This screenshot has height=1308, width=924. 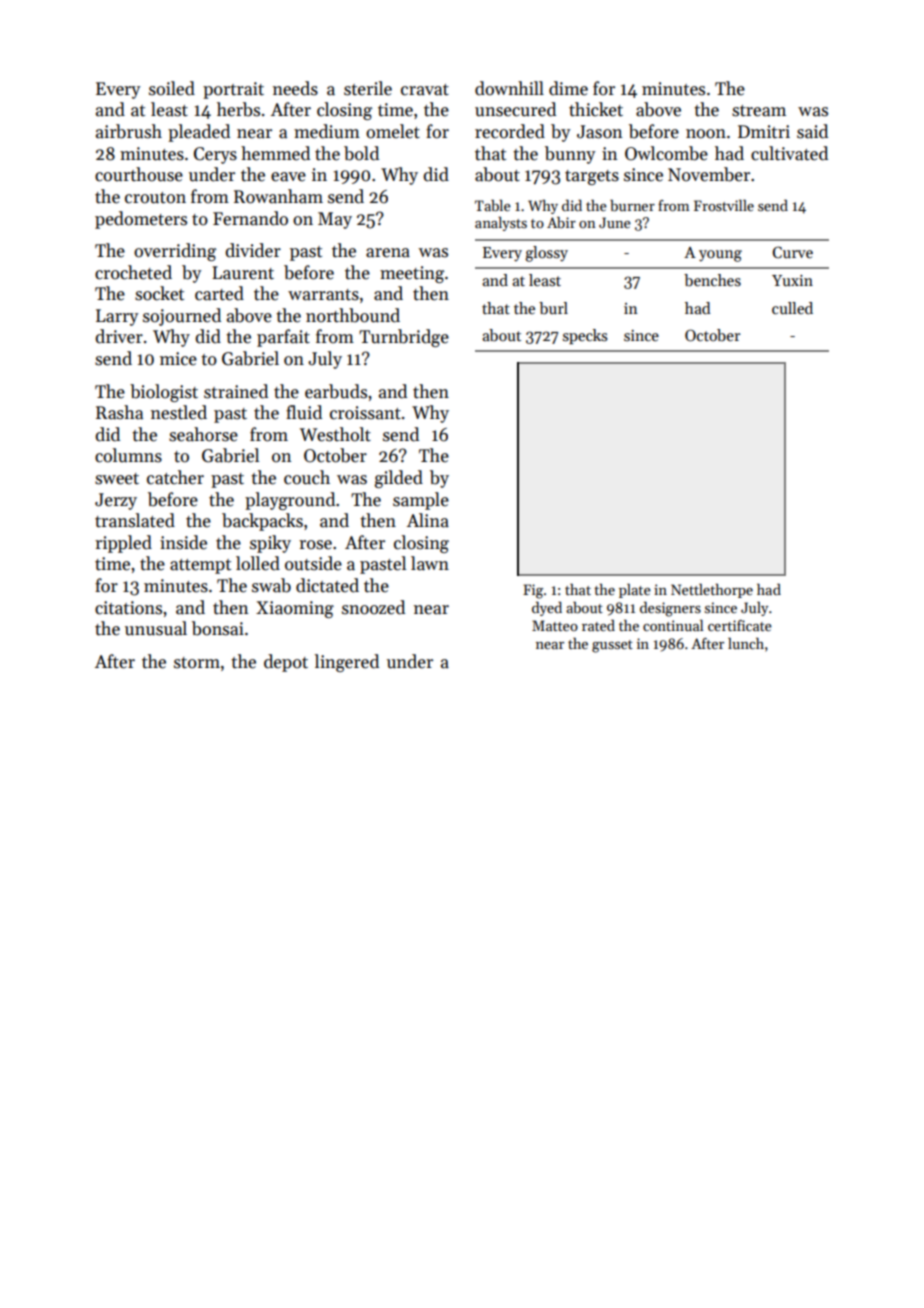 I want to click on Frostville, so click(x=724, y=205).
